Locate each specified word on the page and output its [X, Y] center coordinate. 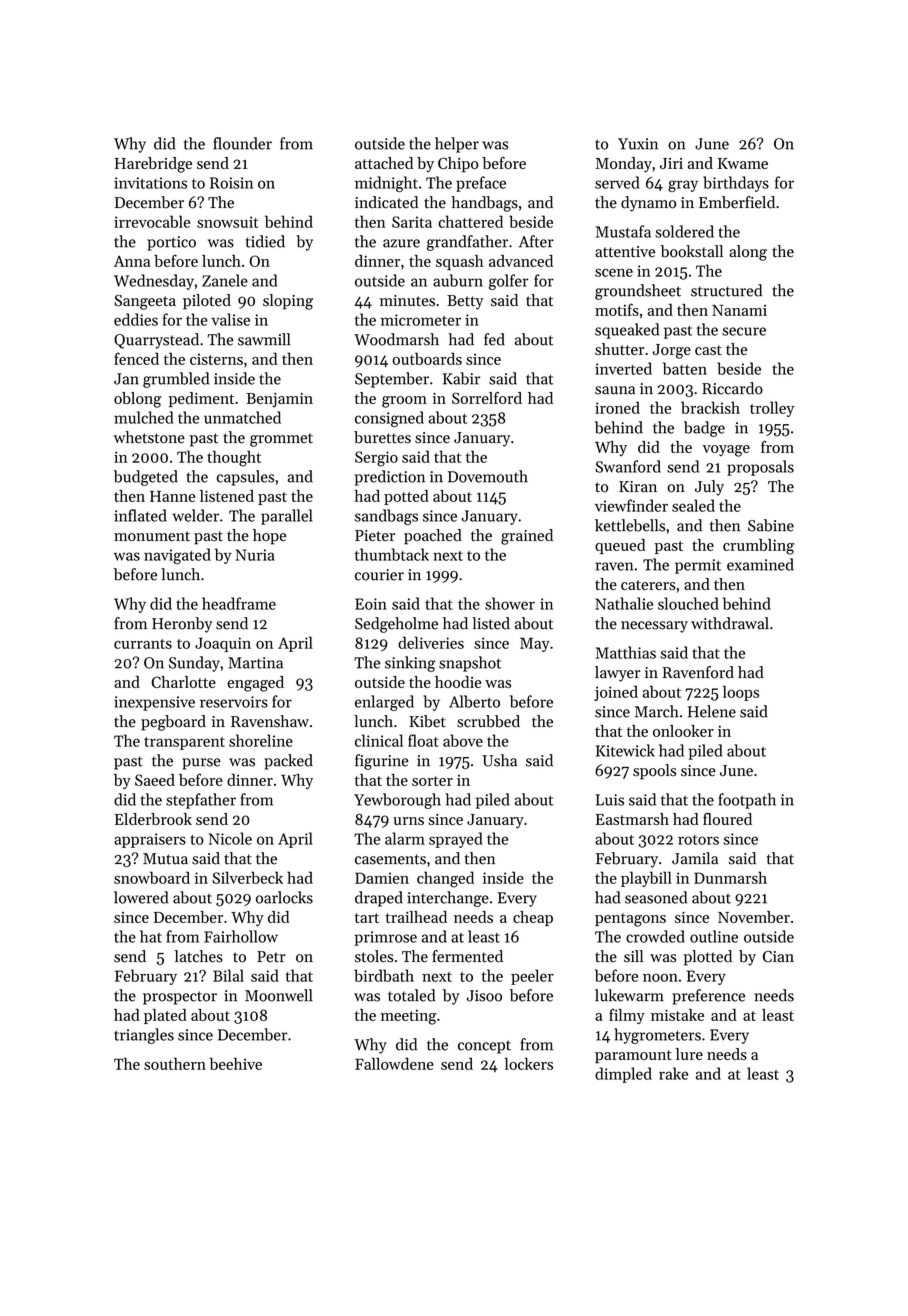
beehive [236, 1063]
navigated [177, 556]
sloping [288, 302]
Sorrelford [487, 398]
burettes [382, 437]
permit [698, 566]
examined [760, 564]
